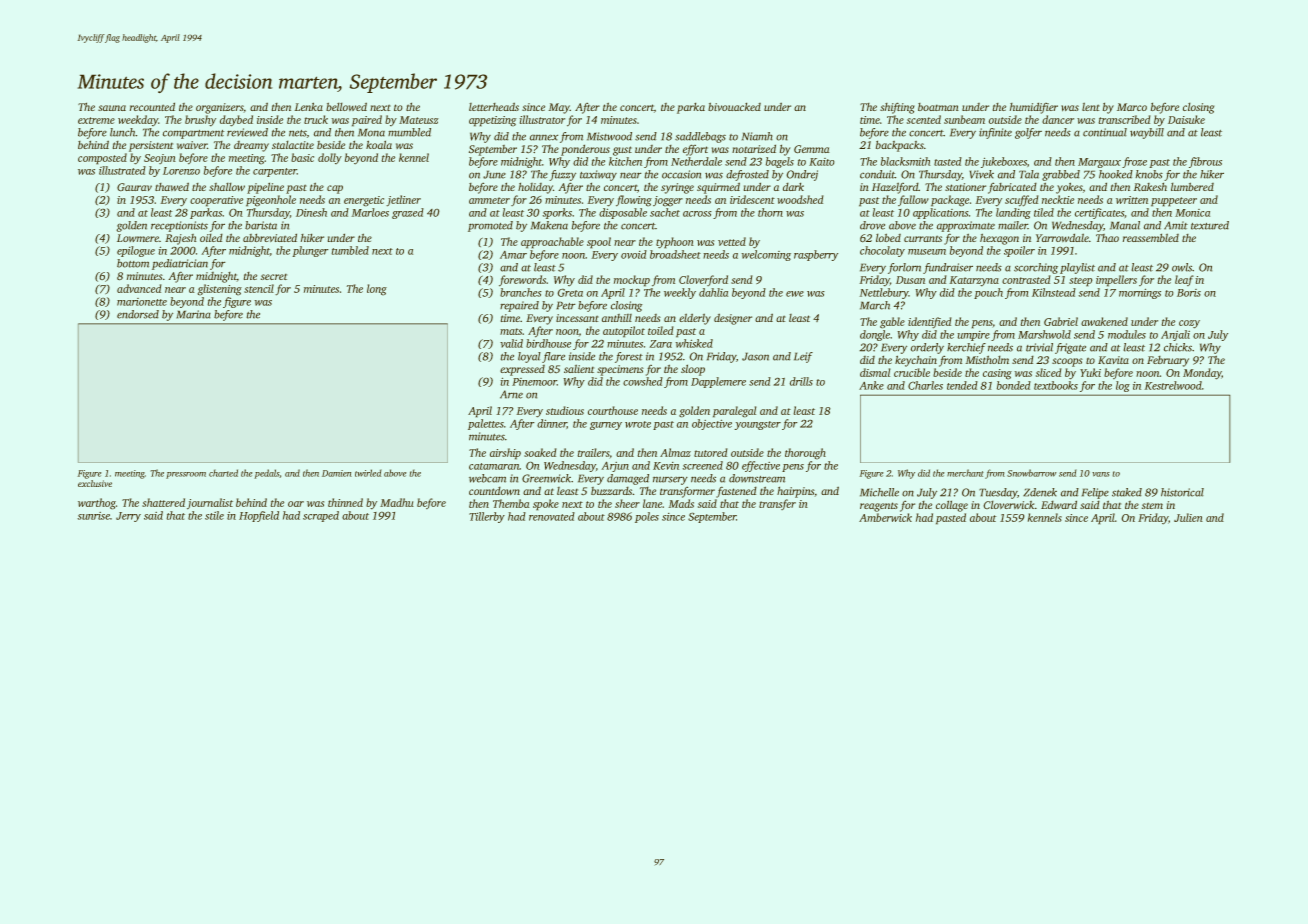  What do you see at coordinates (735, 412) in the image?
I see `paralegal` at bounding box center [735, 412].
